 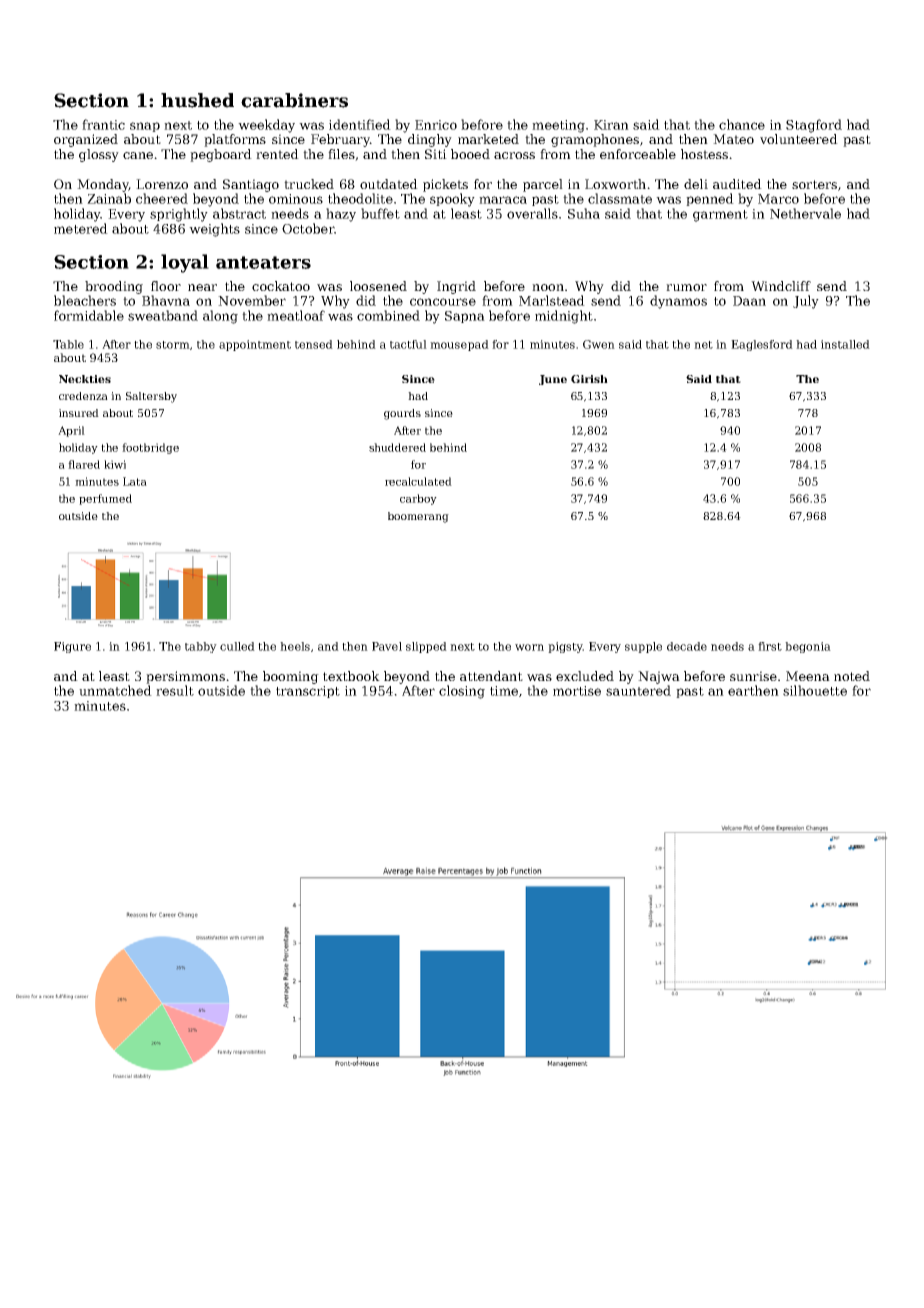 I want to click on shuddered, so click(x=397, y=447).
